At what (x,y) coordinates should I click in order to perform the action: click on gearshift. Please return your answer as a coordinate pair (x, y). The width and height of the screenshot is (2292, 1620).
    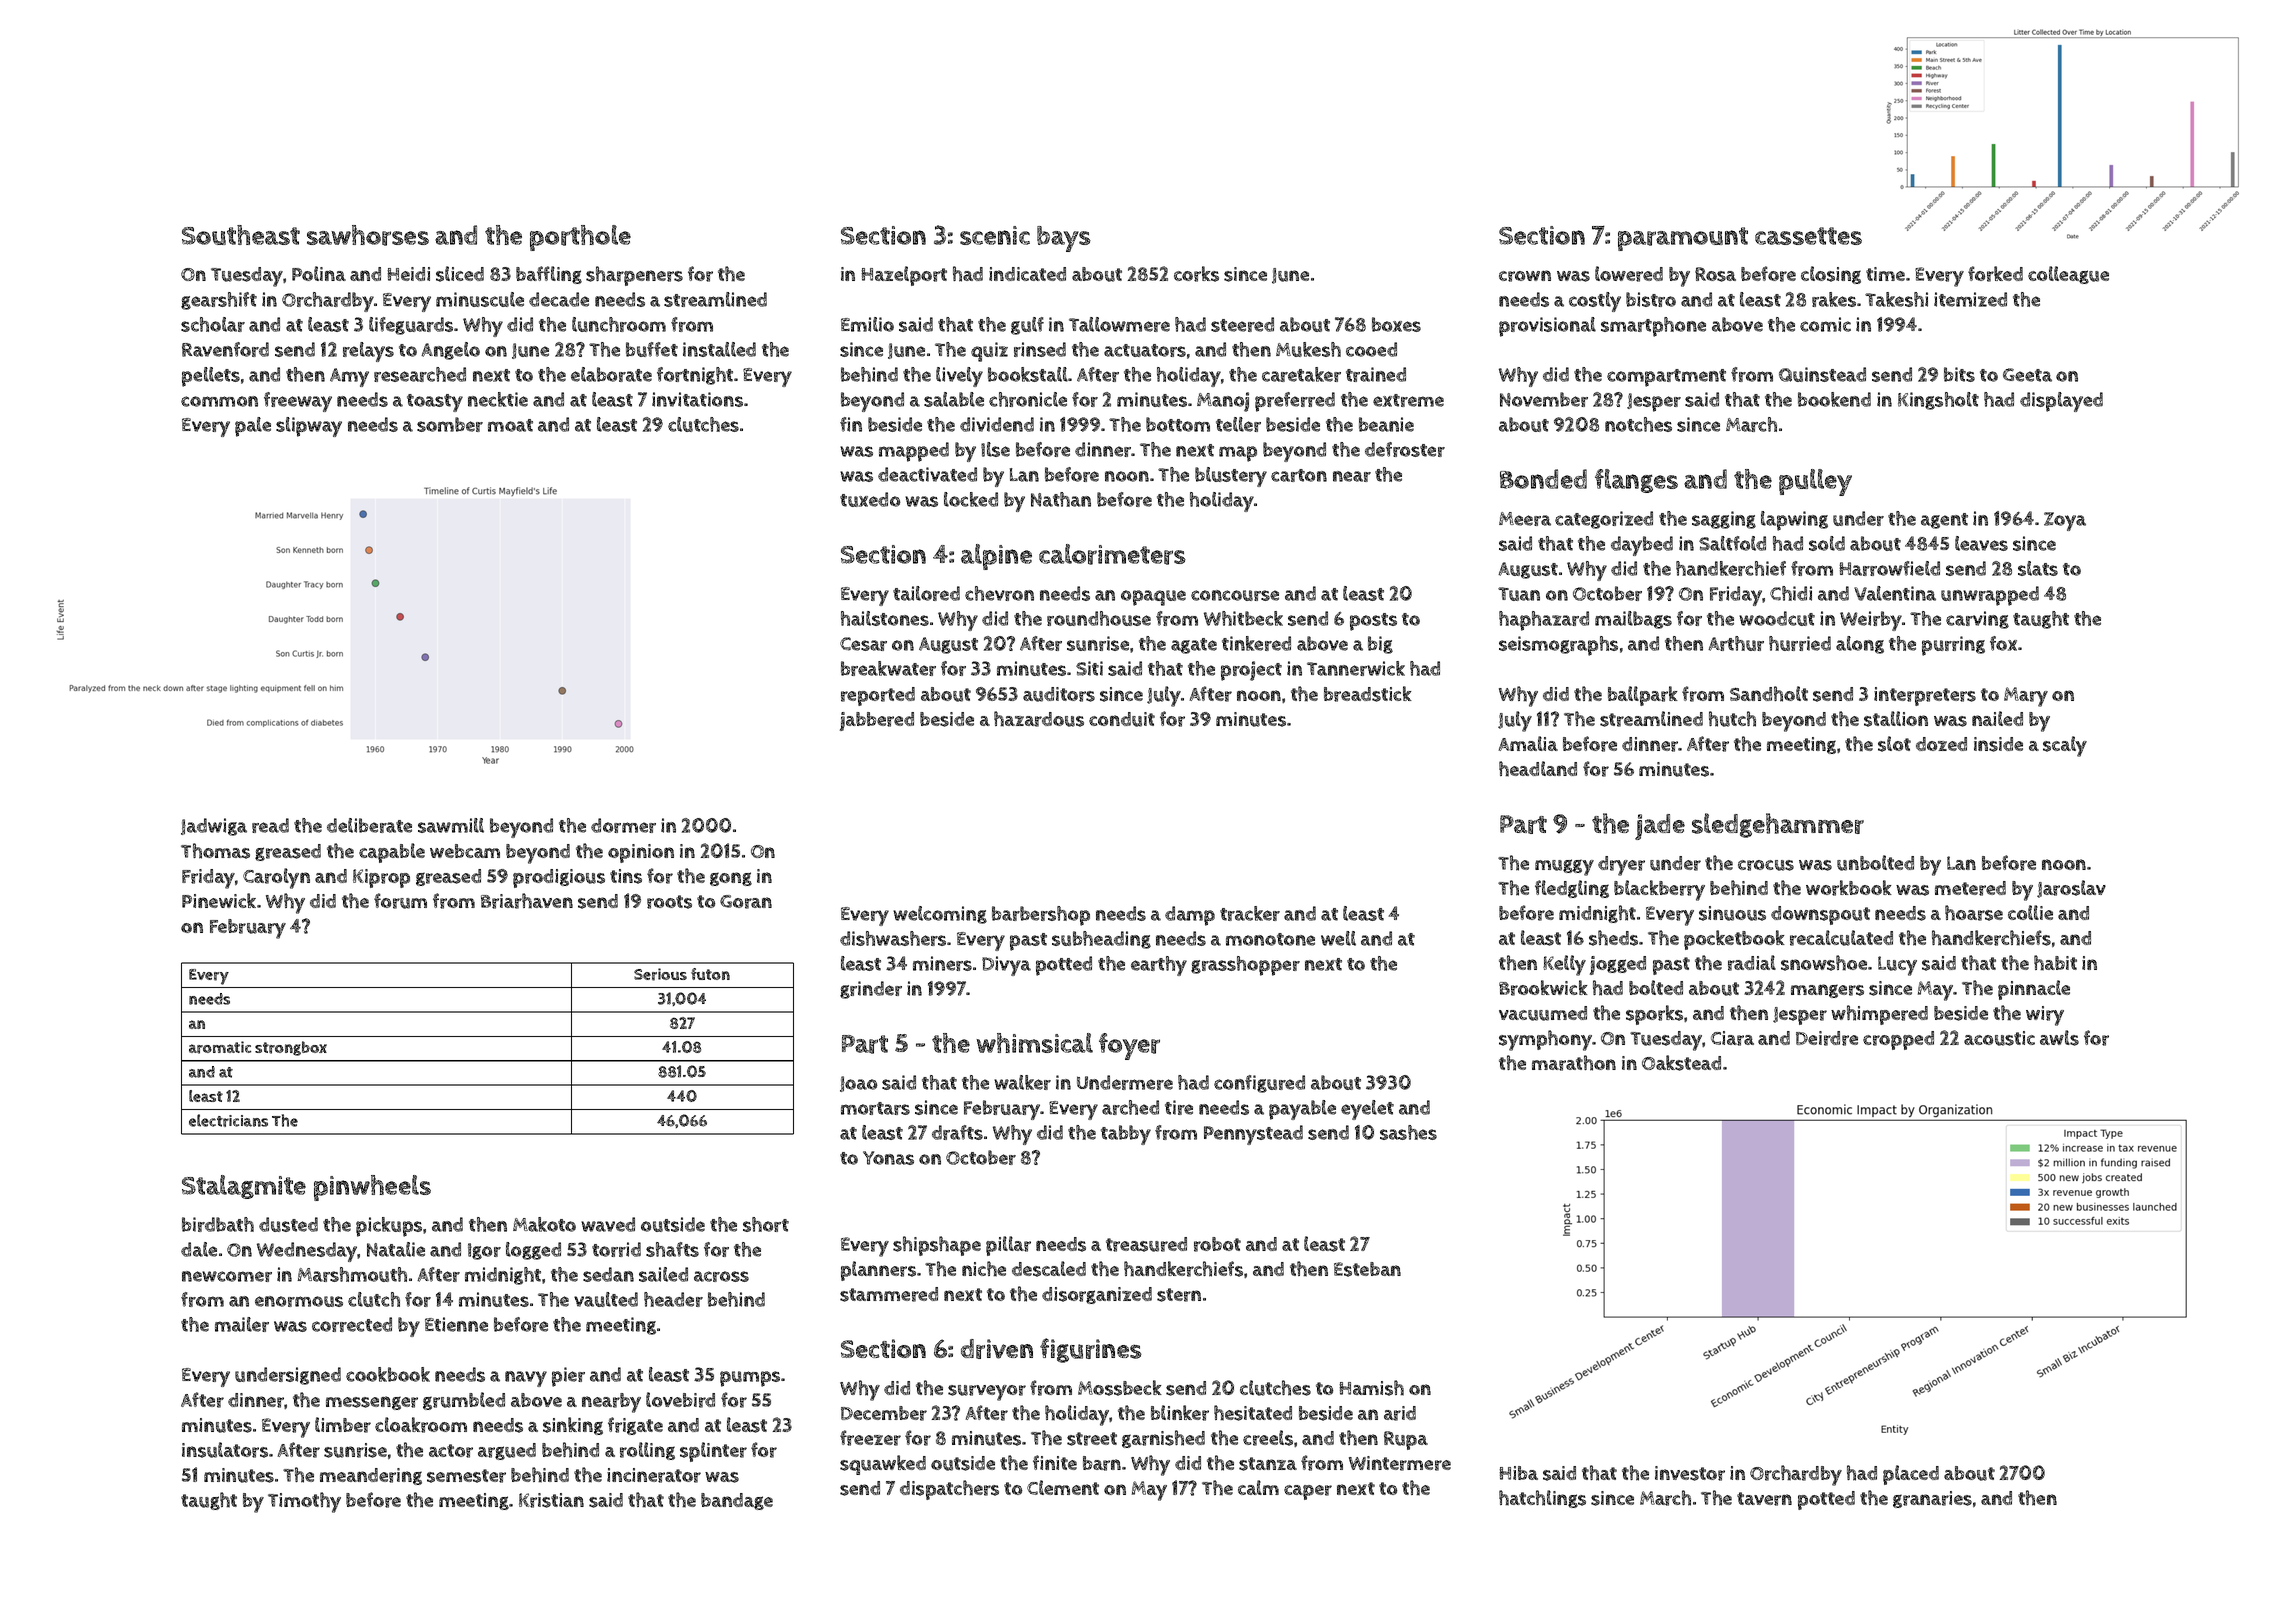
    Looking at the image, I should click on (219, 301).
